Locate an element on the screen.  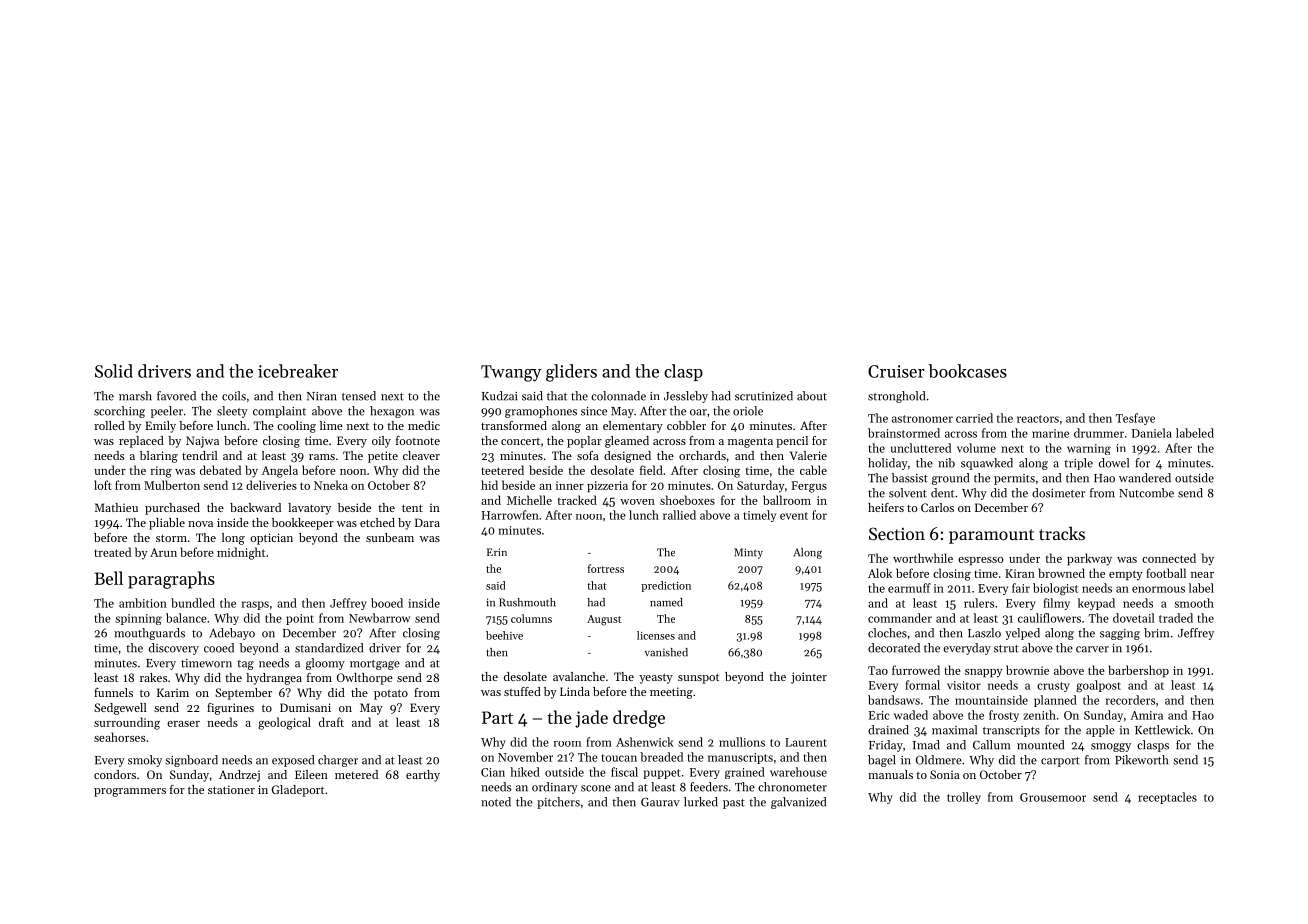
bookcases is located at coordinates (967, 371).
